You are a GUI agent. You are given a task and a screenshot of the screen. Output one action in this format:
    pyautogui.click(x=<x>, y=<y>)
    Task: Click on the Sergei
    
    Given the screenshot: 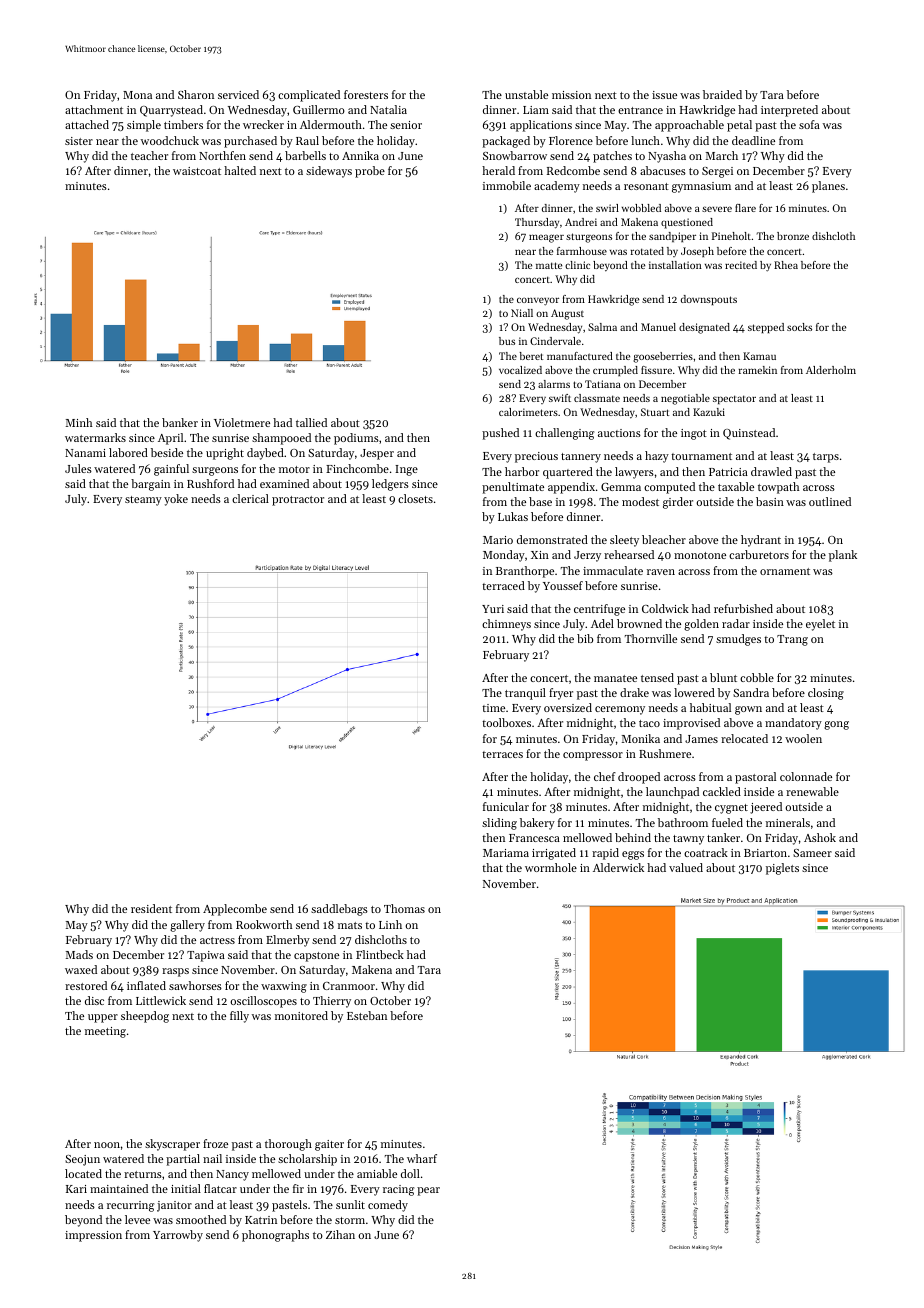 What is the action you would take?
    pyautogui.click(x=717, y=172)
